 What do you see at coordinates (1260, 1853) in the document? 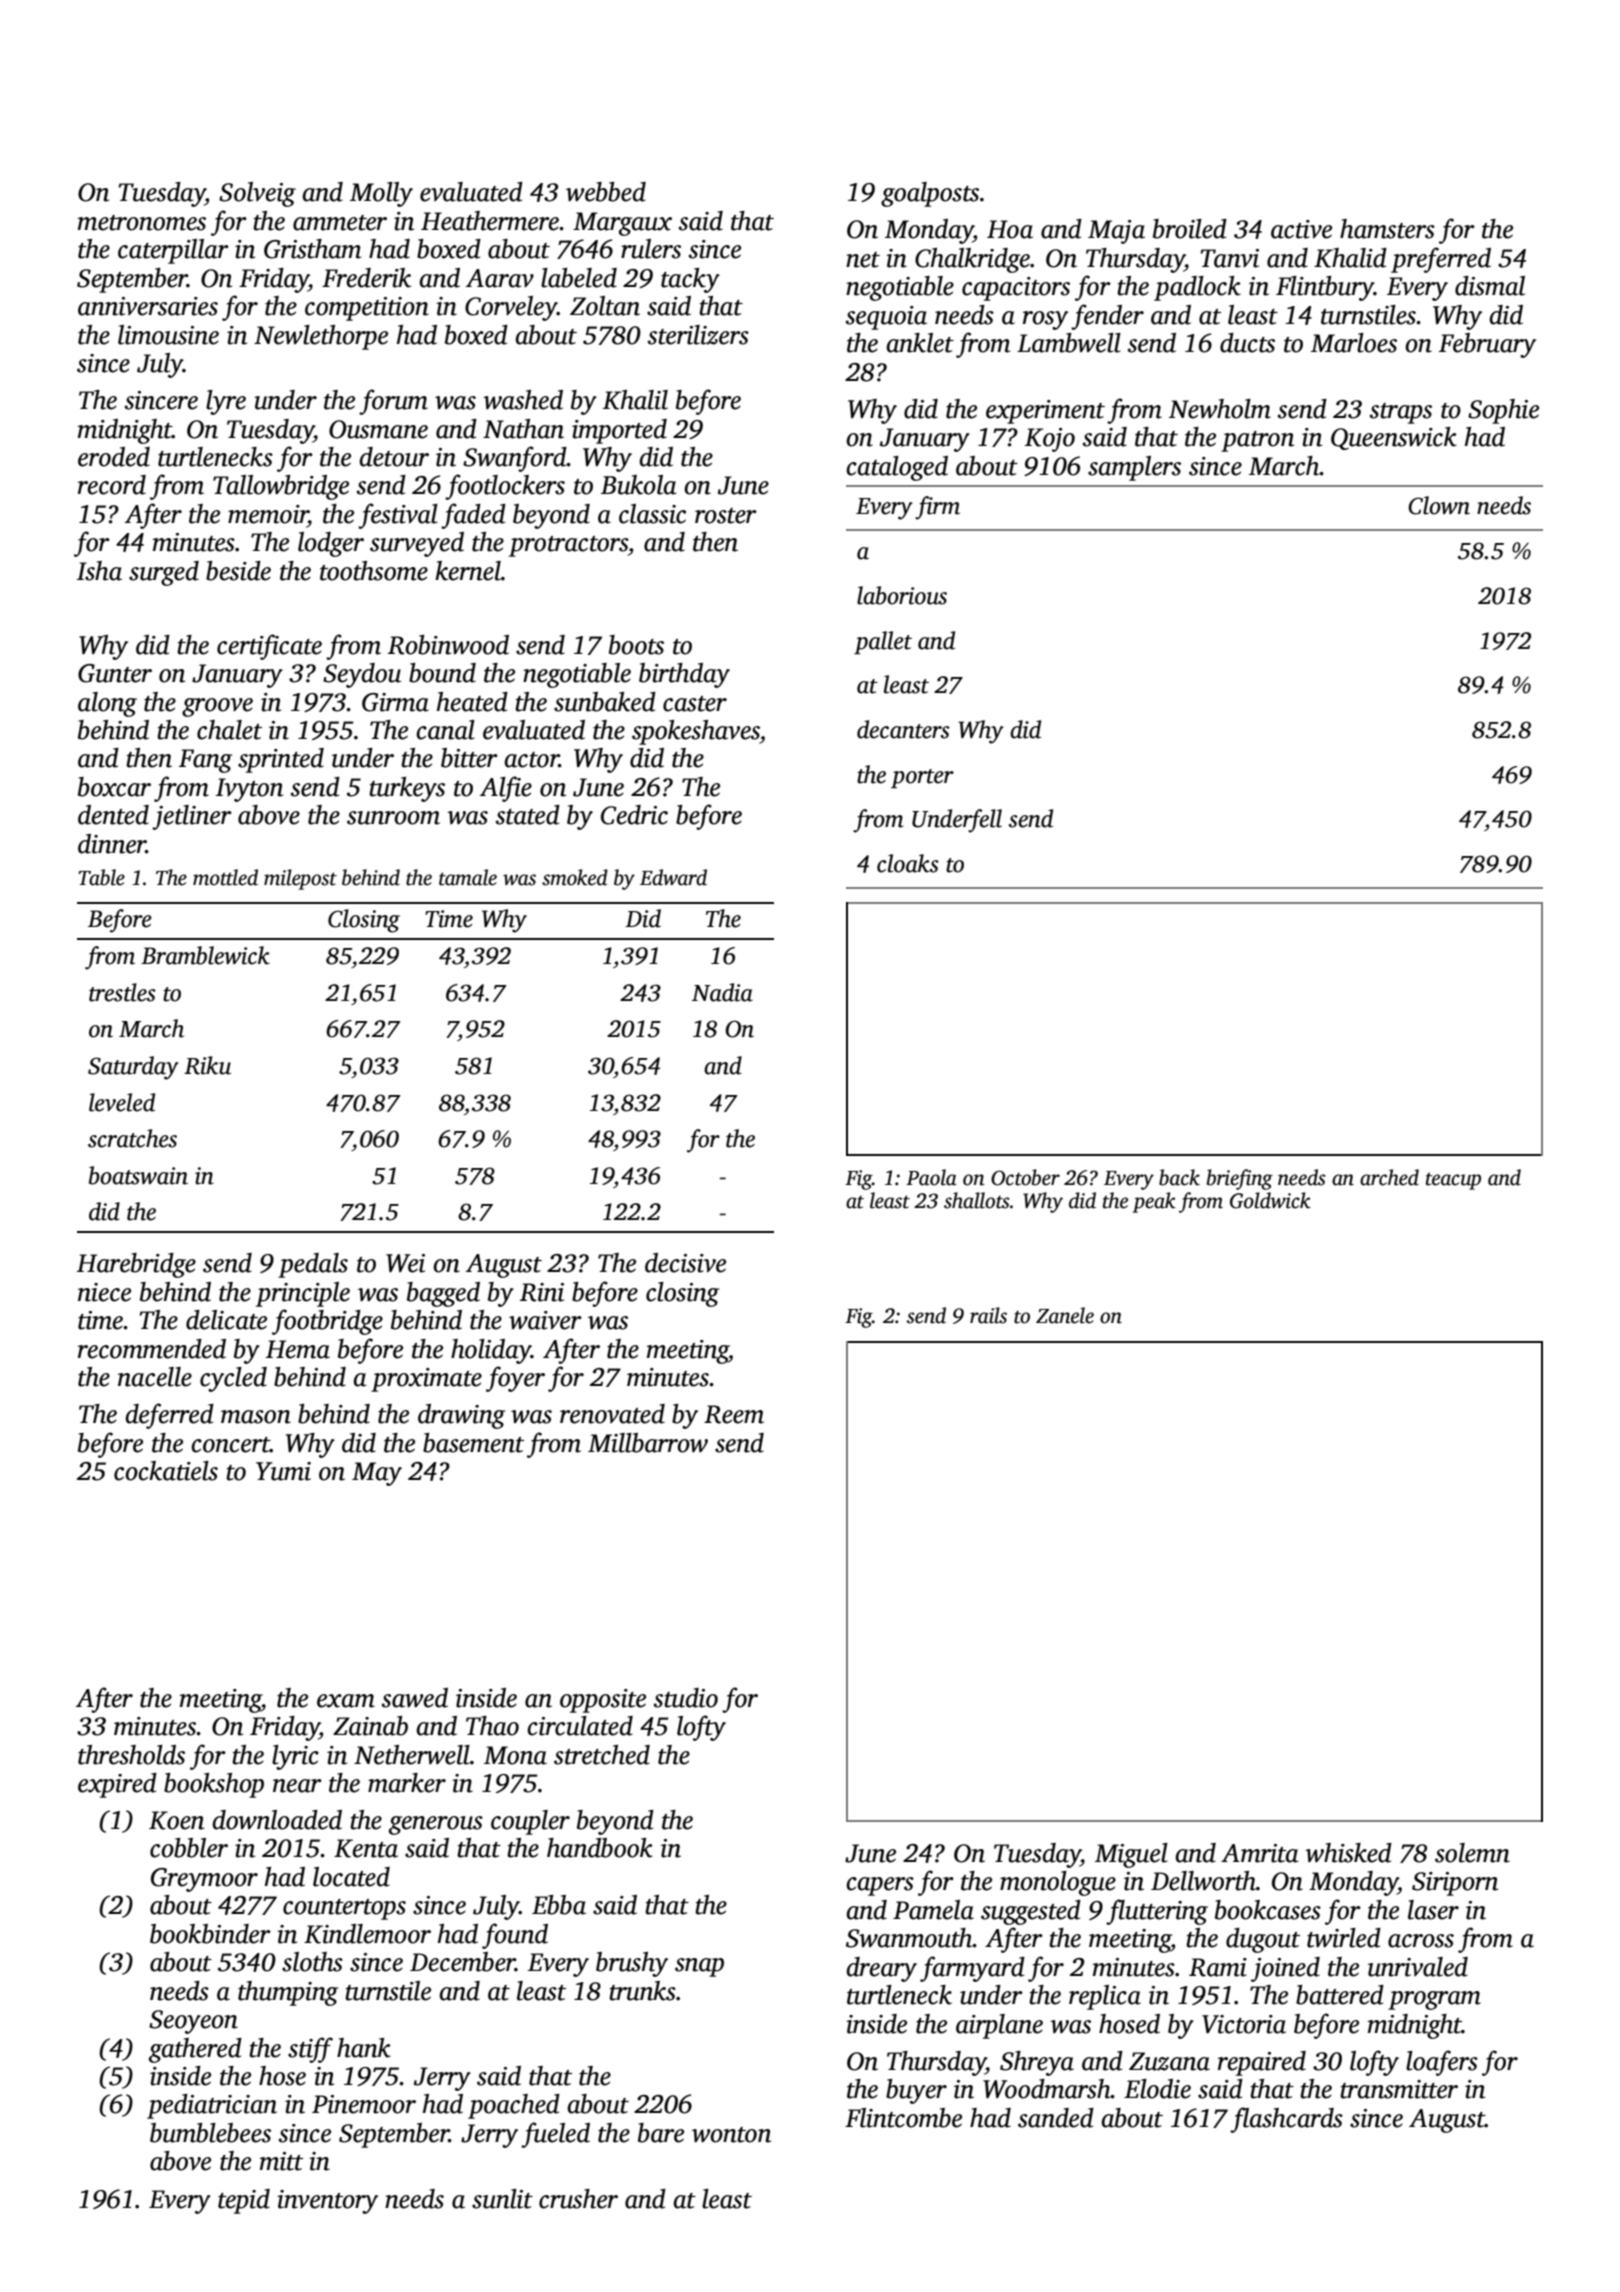
I see `Amrita` at bounding box center [1260, 1853].
